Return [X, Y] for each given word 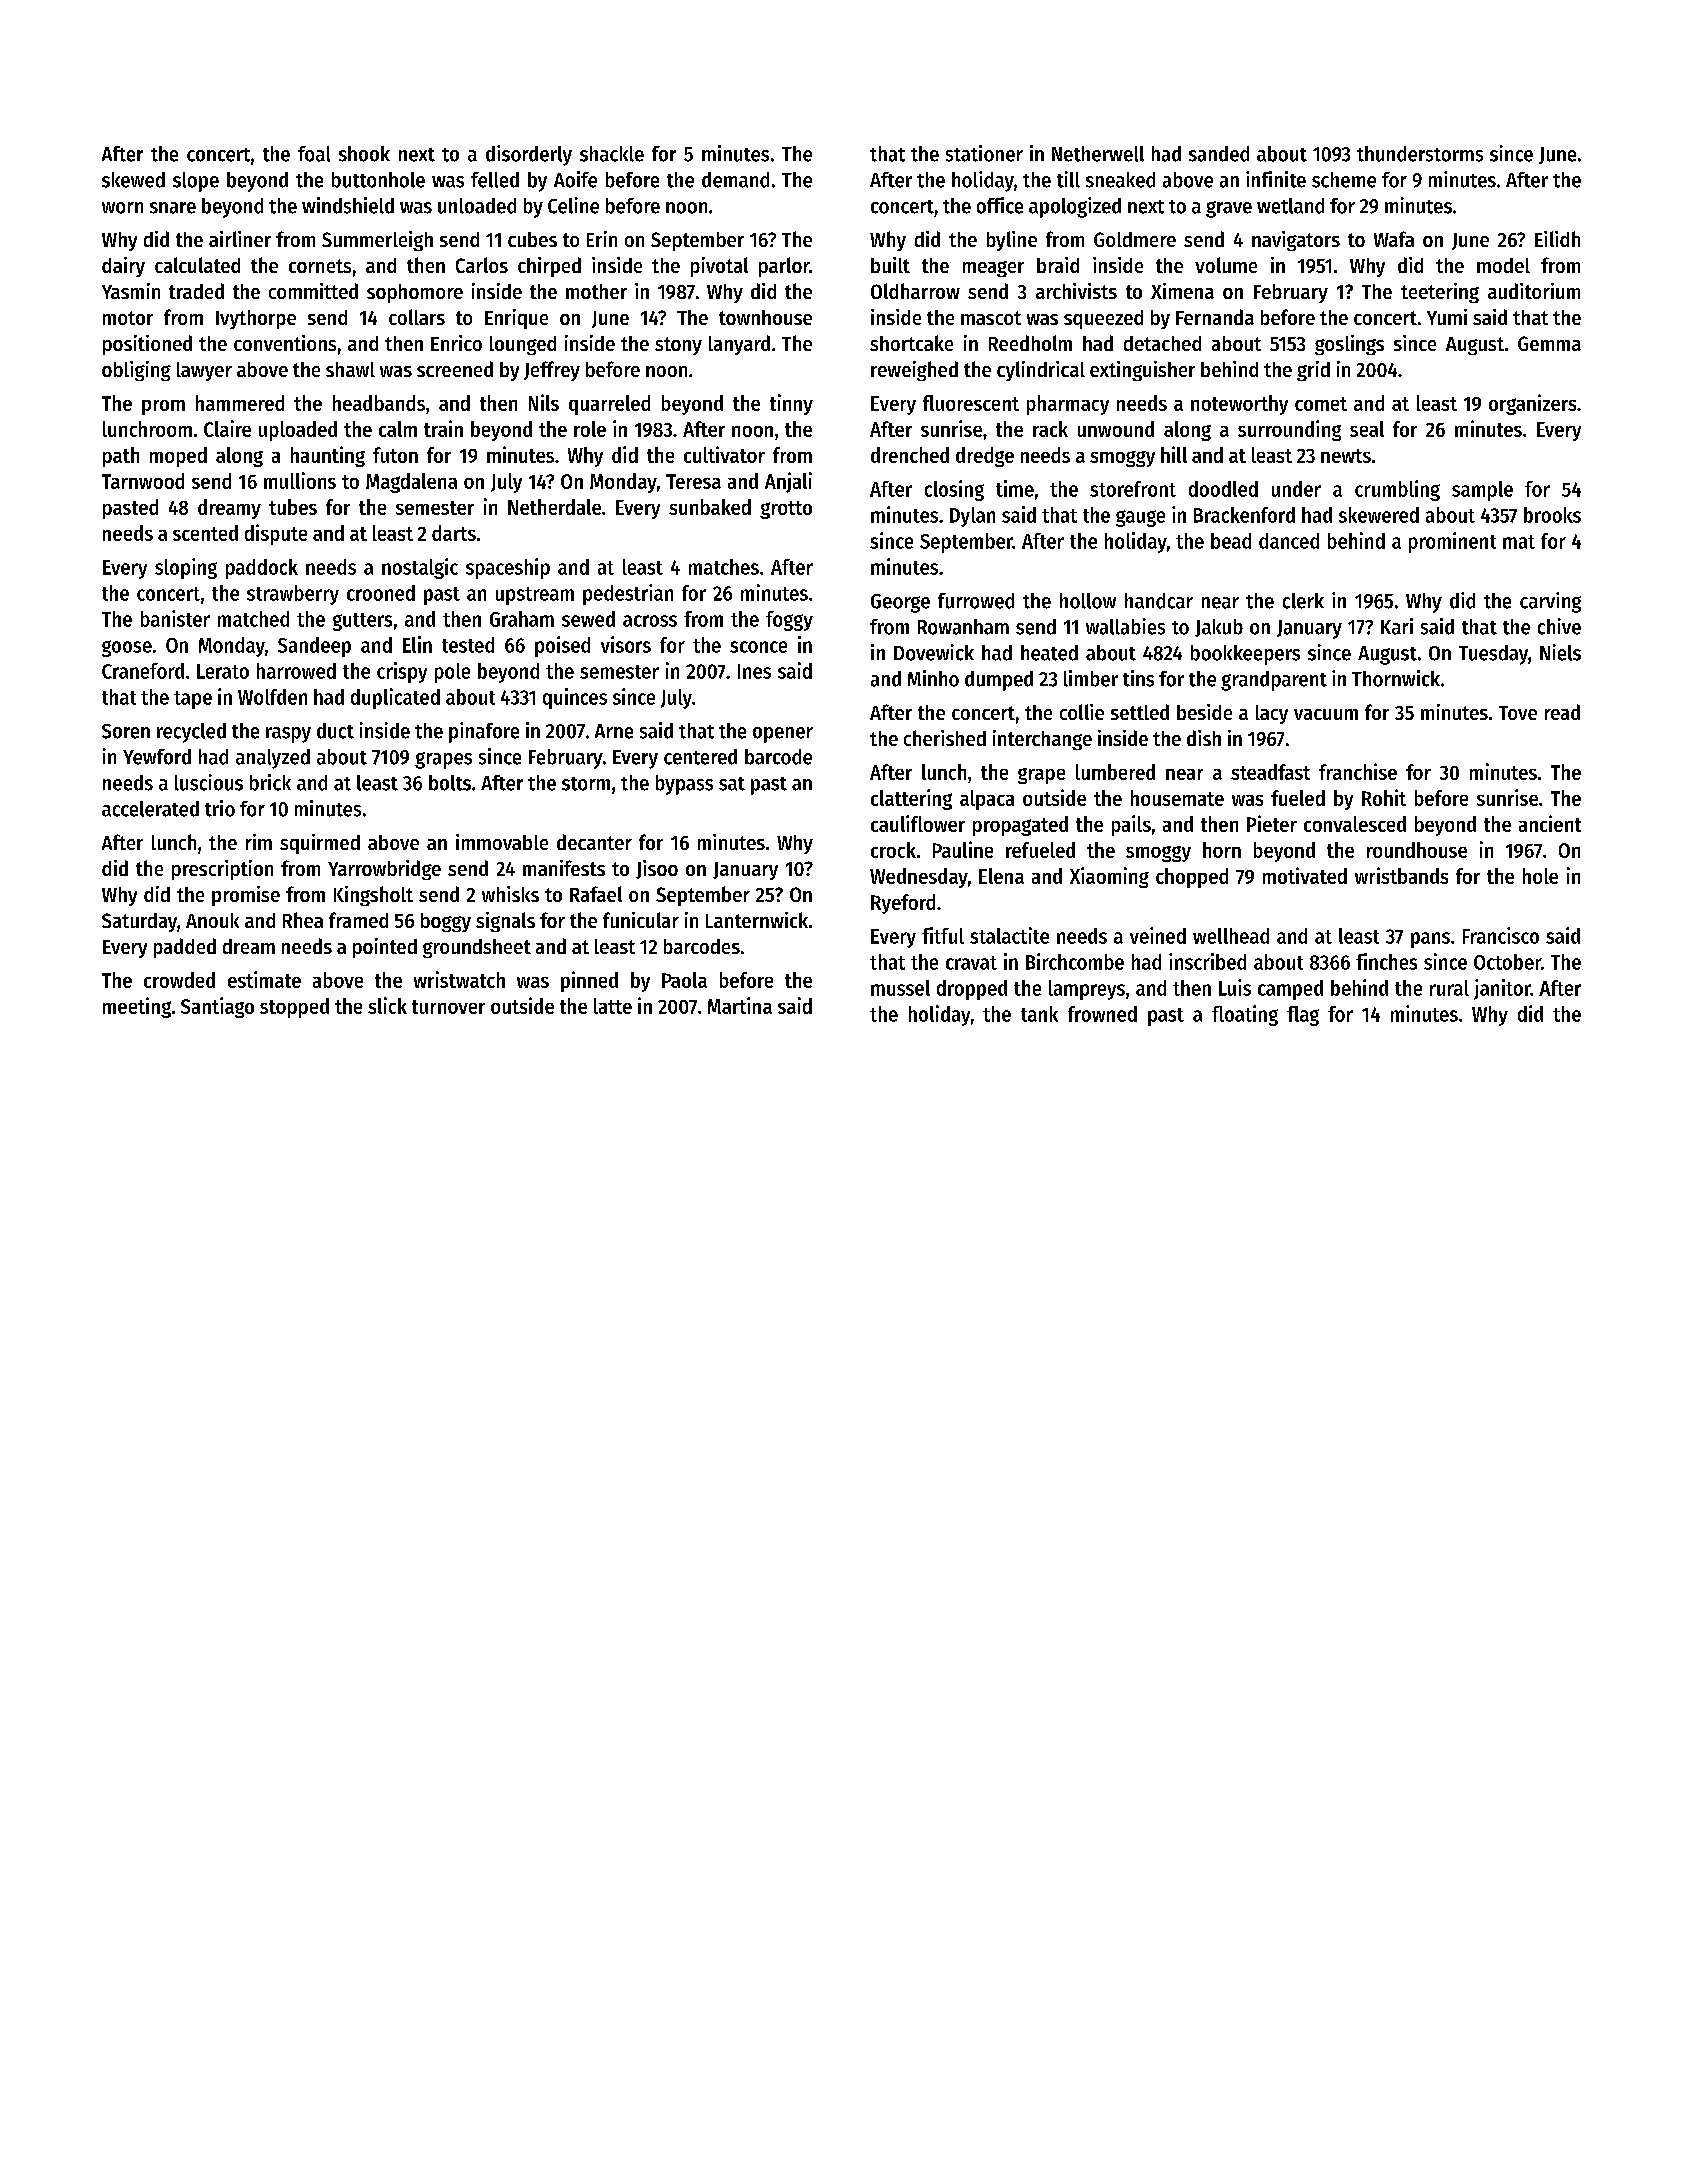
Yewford [157, 757]
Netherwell [1098, 154]
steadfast [1270, 772]
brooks [1552, 515]
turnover [448, 1007]
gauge [1140, 518]
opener [783, 735]
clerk [1303, 601]
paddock [262, 569]
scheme [1344, 180]
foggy [789, 621]
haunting [328, 456]
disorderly [529, 155]
